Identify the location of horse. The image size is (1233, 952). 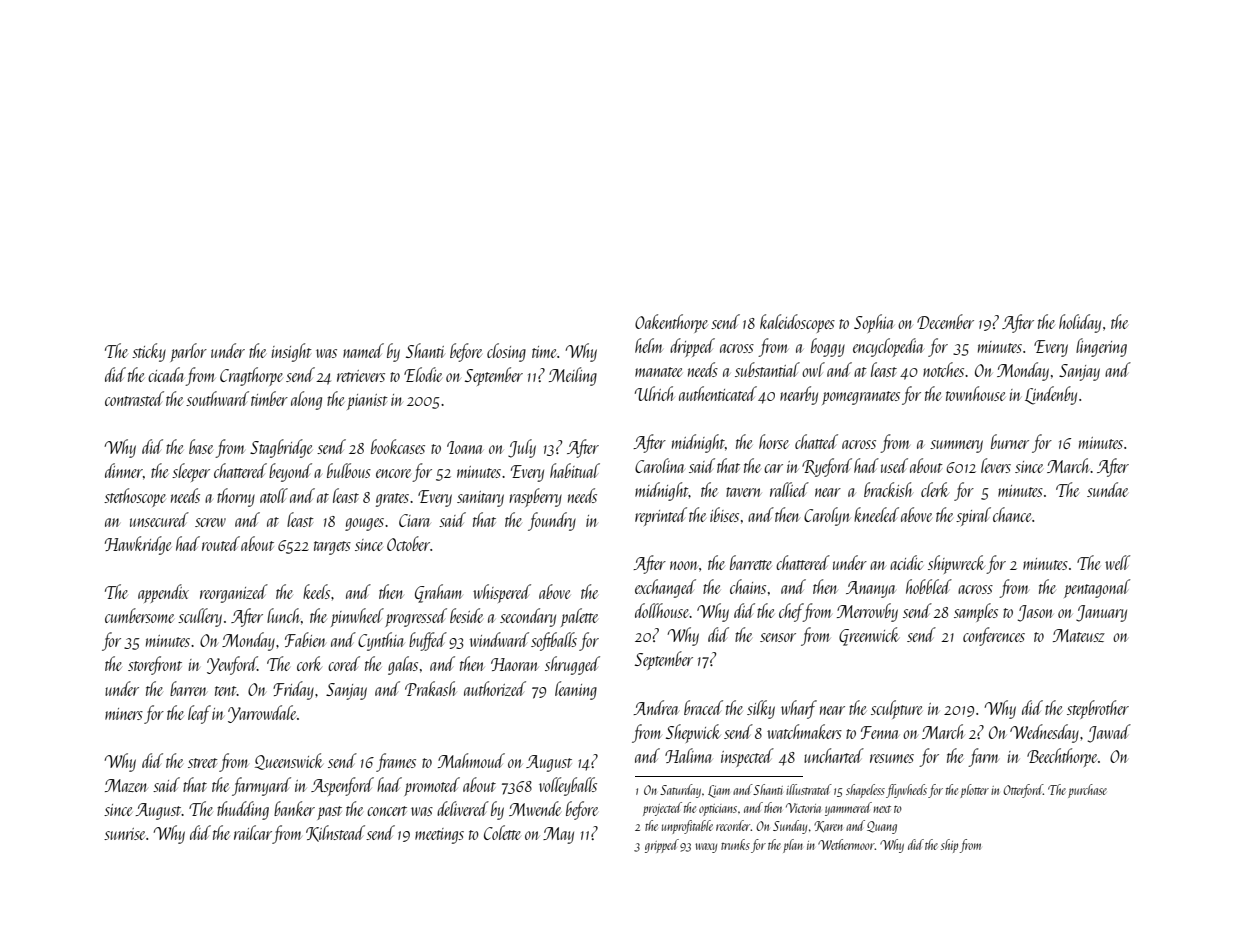
(774, 441).
